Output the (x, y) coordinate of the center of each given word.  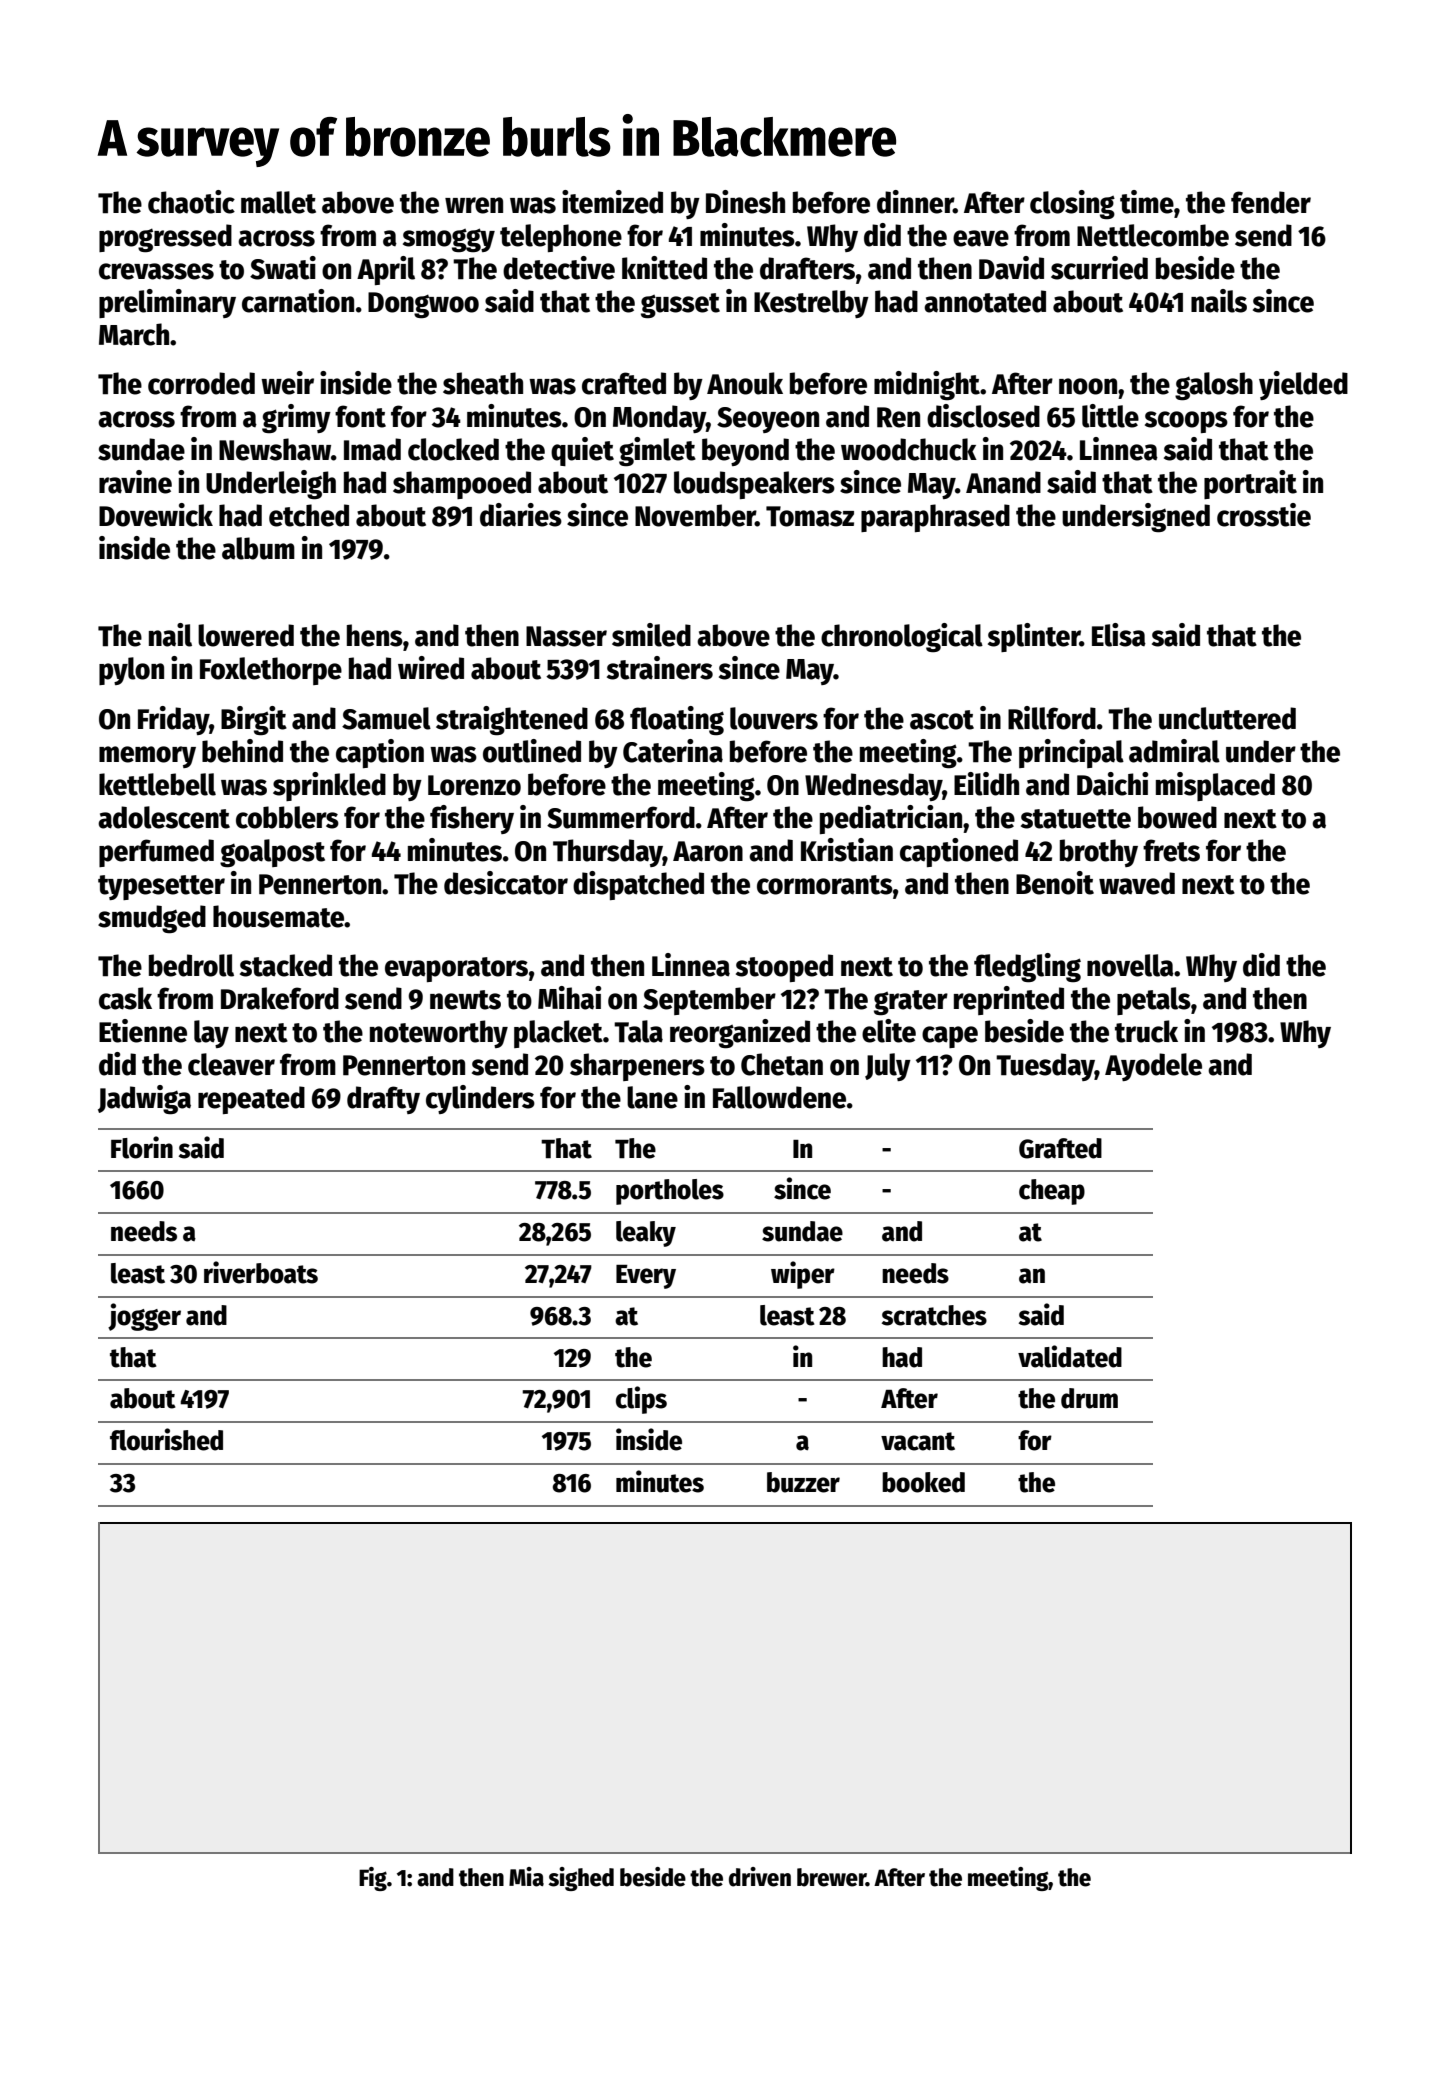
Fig (373, 1879)
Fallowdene (779, 1097)
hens (375, 635)
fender (1271, 202)
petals (1154, 1001)
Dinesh (745, 202)
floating (677, 721)
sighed (581, 1879)
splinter (1034, 637)
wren (474, 205)
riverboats (261, 1272)
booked (923, 1482)
